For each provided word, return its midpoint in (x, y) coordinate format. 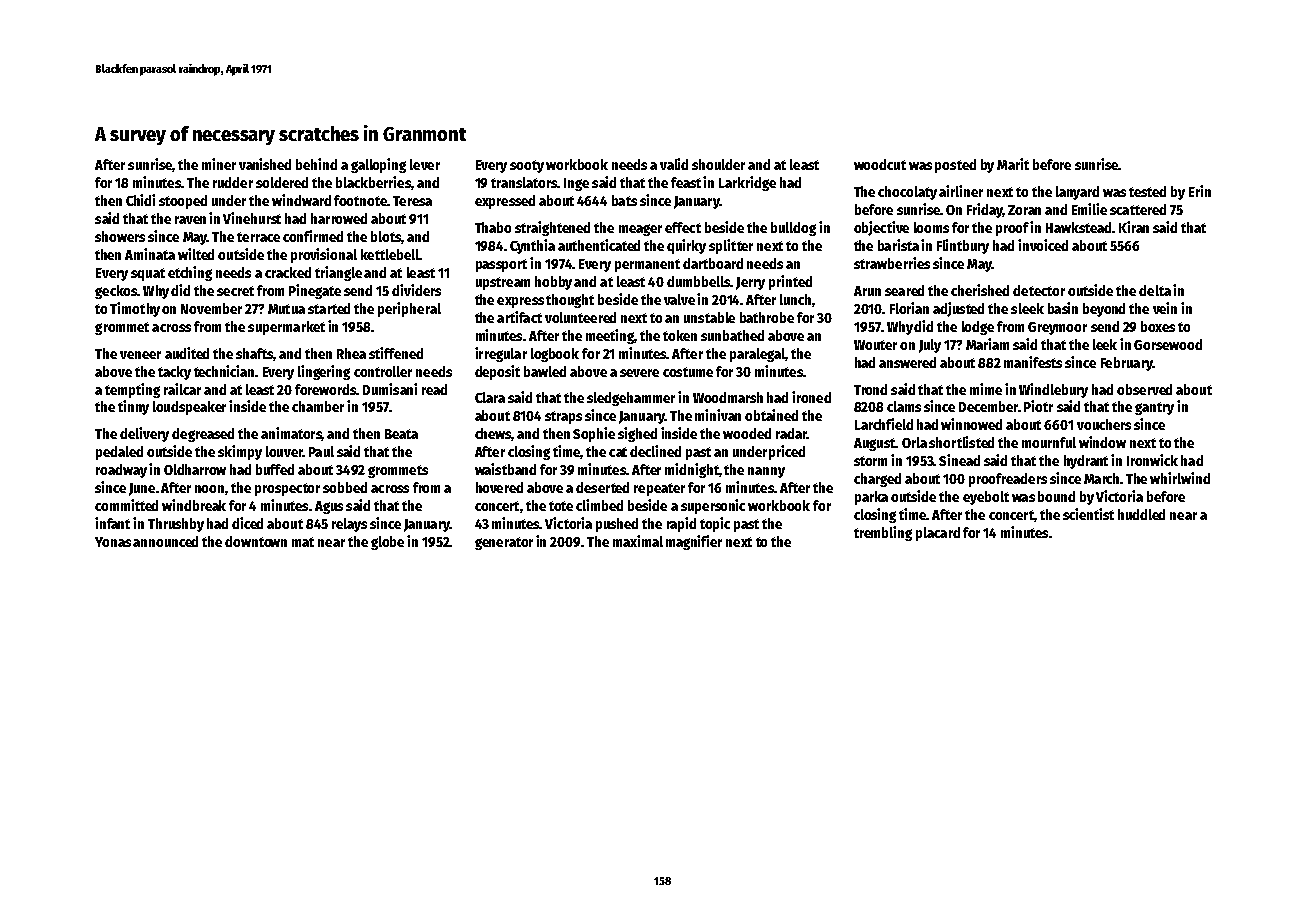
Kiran (1134, 227)
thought (570, 301)
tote (561, 506)
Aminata (150, 254)
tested (1147, 191)
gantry (1154, 408)
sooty (527, 166)
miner (219, 164)
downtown (256, 541)
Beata (401, 434)
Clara (490, 397)
